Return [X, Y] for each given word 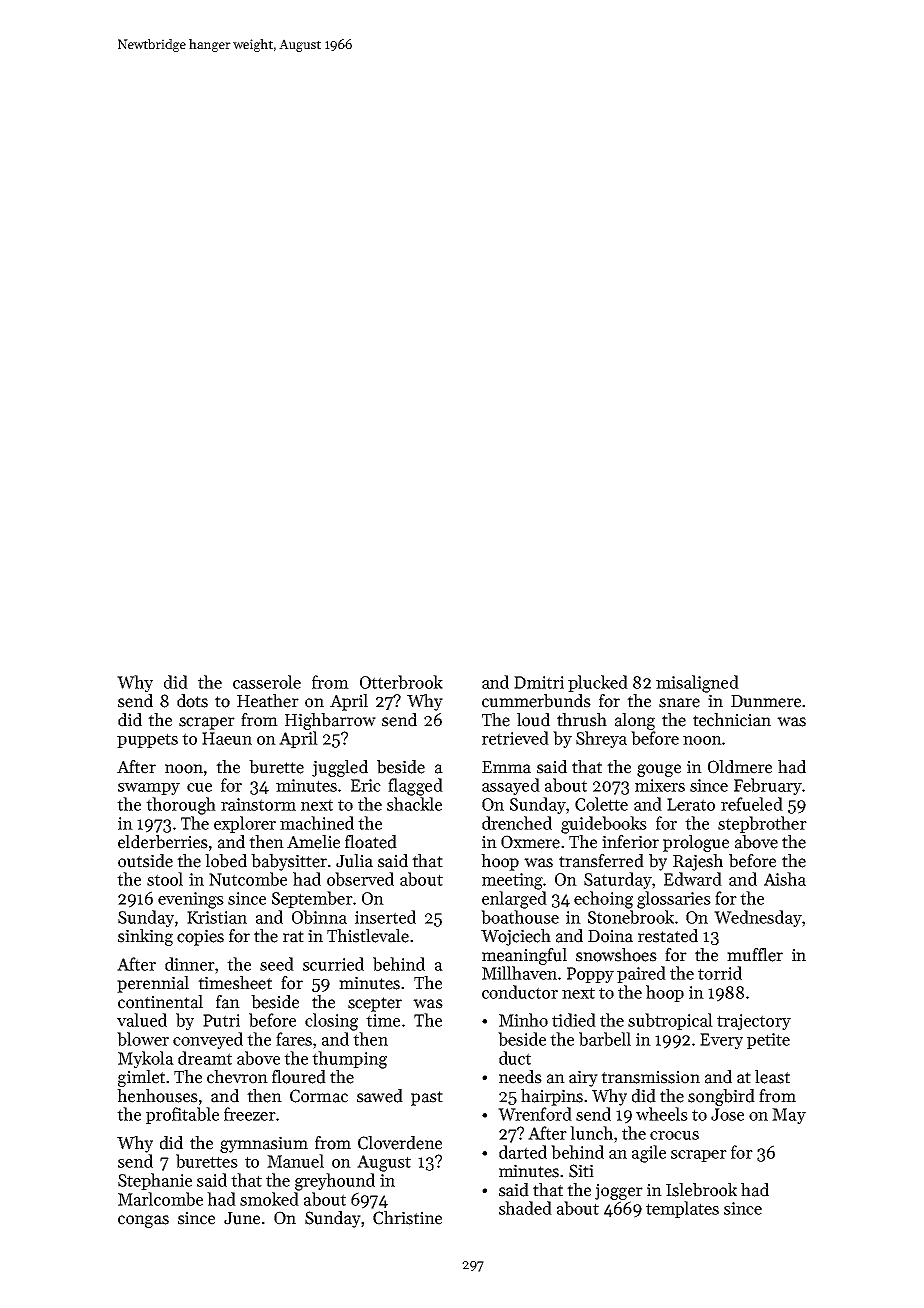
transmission [650, 1077]
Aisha [785, 879]
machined [317, 823]
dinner [190, 964]
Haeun [227, 738]
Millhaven [519, 973]
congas [143, 1221]
